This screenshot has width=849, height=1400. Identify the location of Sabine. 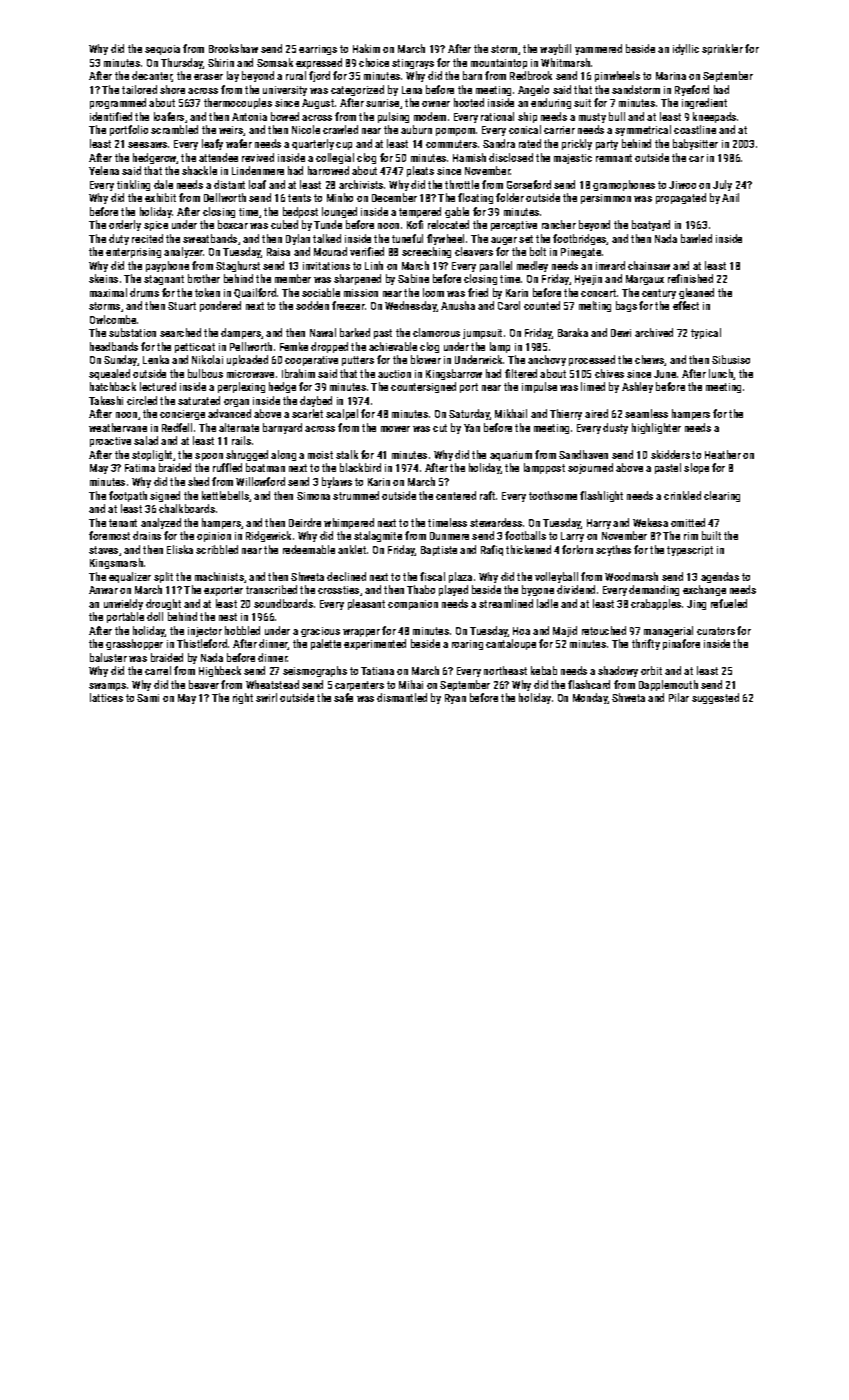
(413, 278).
